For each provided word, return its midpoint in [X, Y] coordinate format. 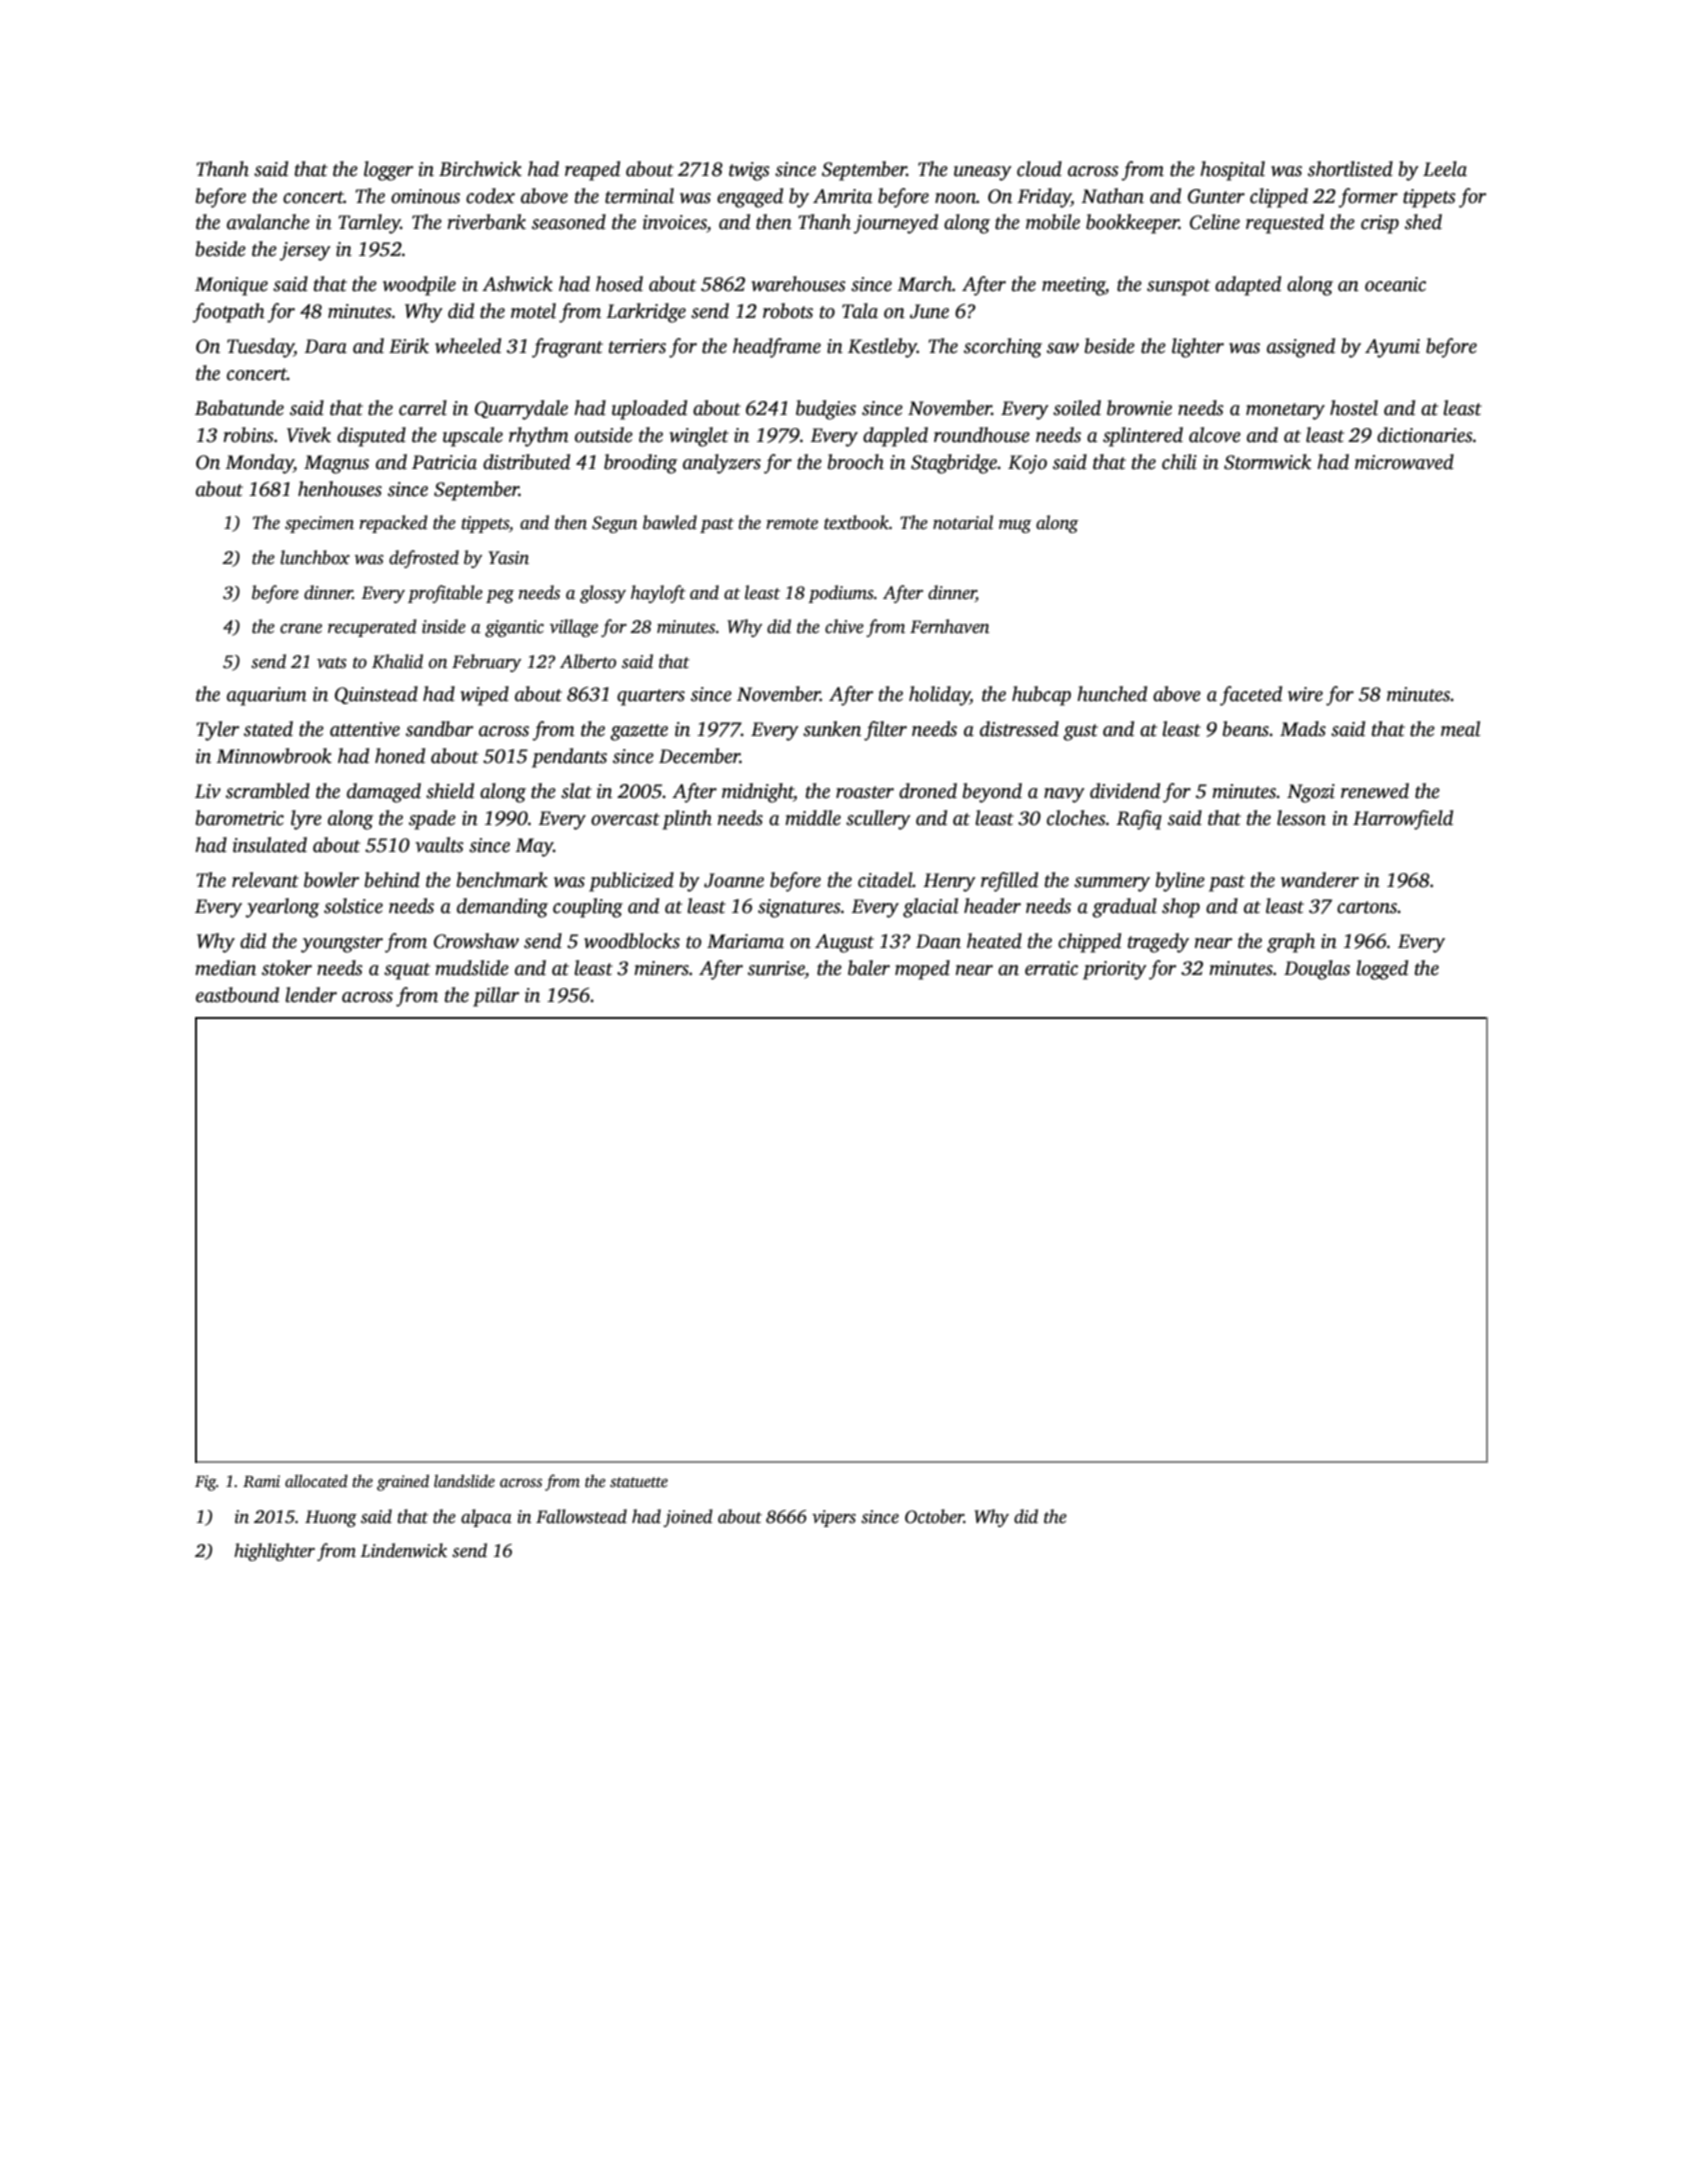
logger [388, 171]
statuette [639, 1482]
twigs [749, 171]
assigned [1301, 348]
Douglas [1317, 970]
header [992, 906]
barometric [240, 818]
